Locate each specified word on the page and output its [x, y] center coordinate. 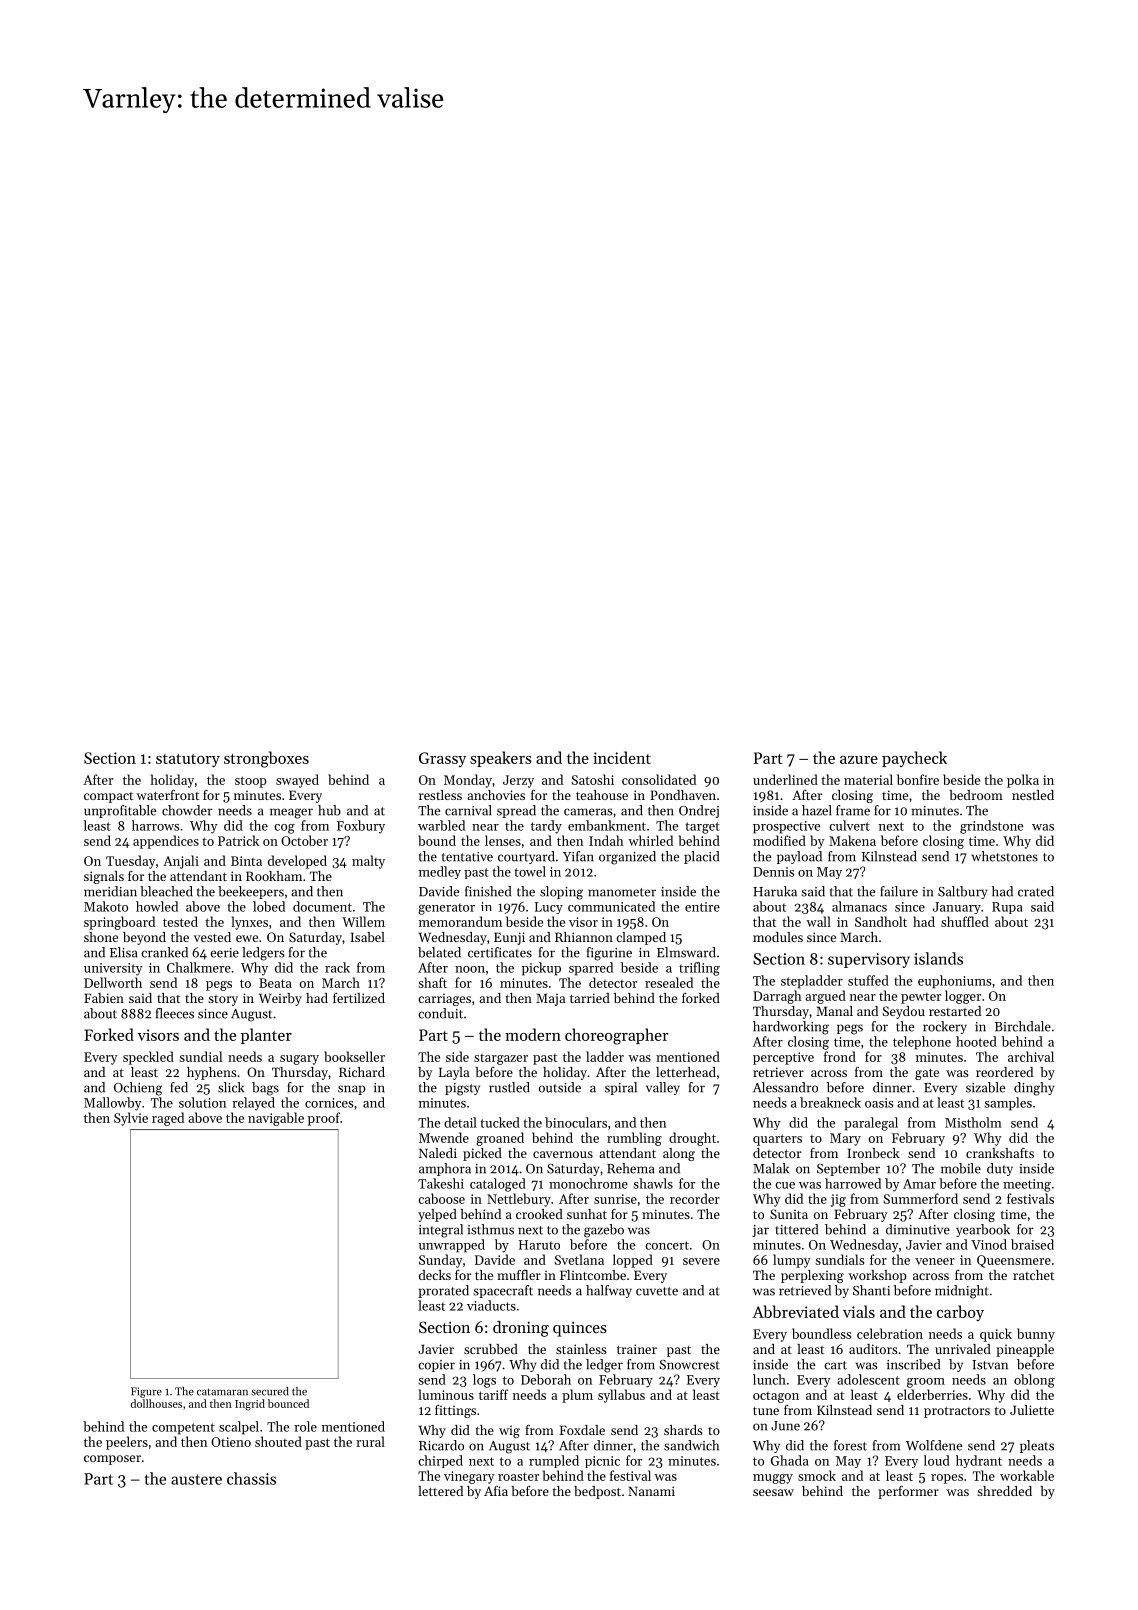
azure [859, 760]
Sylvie [131, 1119]
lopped [633, 1261]
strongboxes [266, 759]
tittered [797, 1229]
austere [196, 1479]
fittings [455, 1411]
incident [622, 757]
